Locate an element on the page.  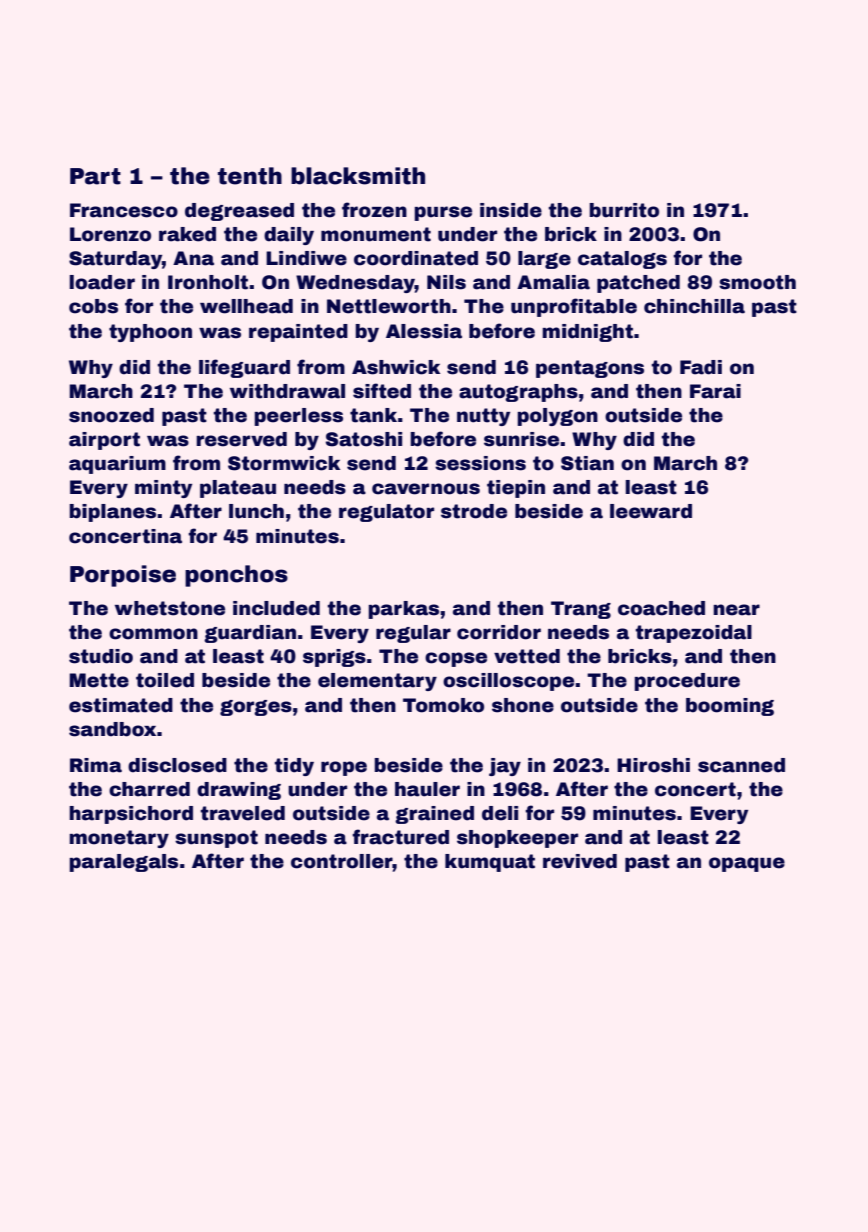
Farai is located at coordinates (715, 391).
